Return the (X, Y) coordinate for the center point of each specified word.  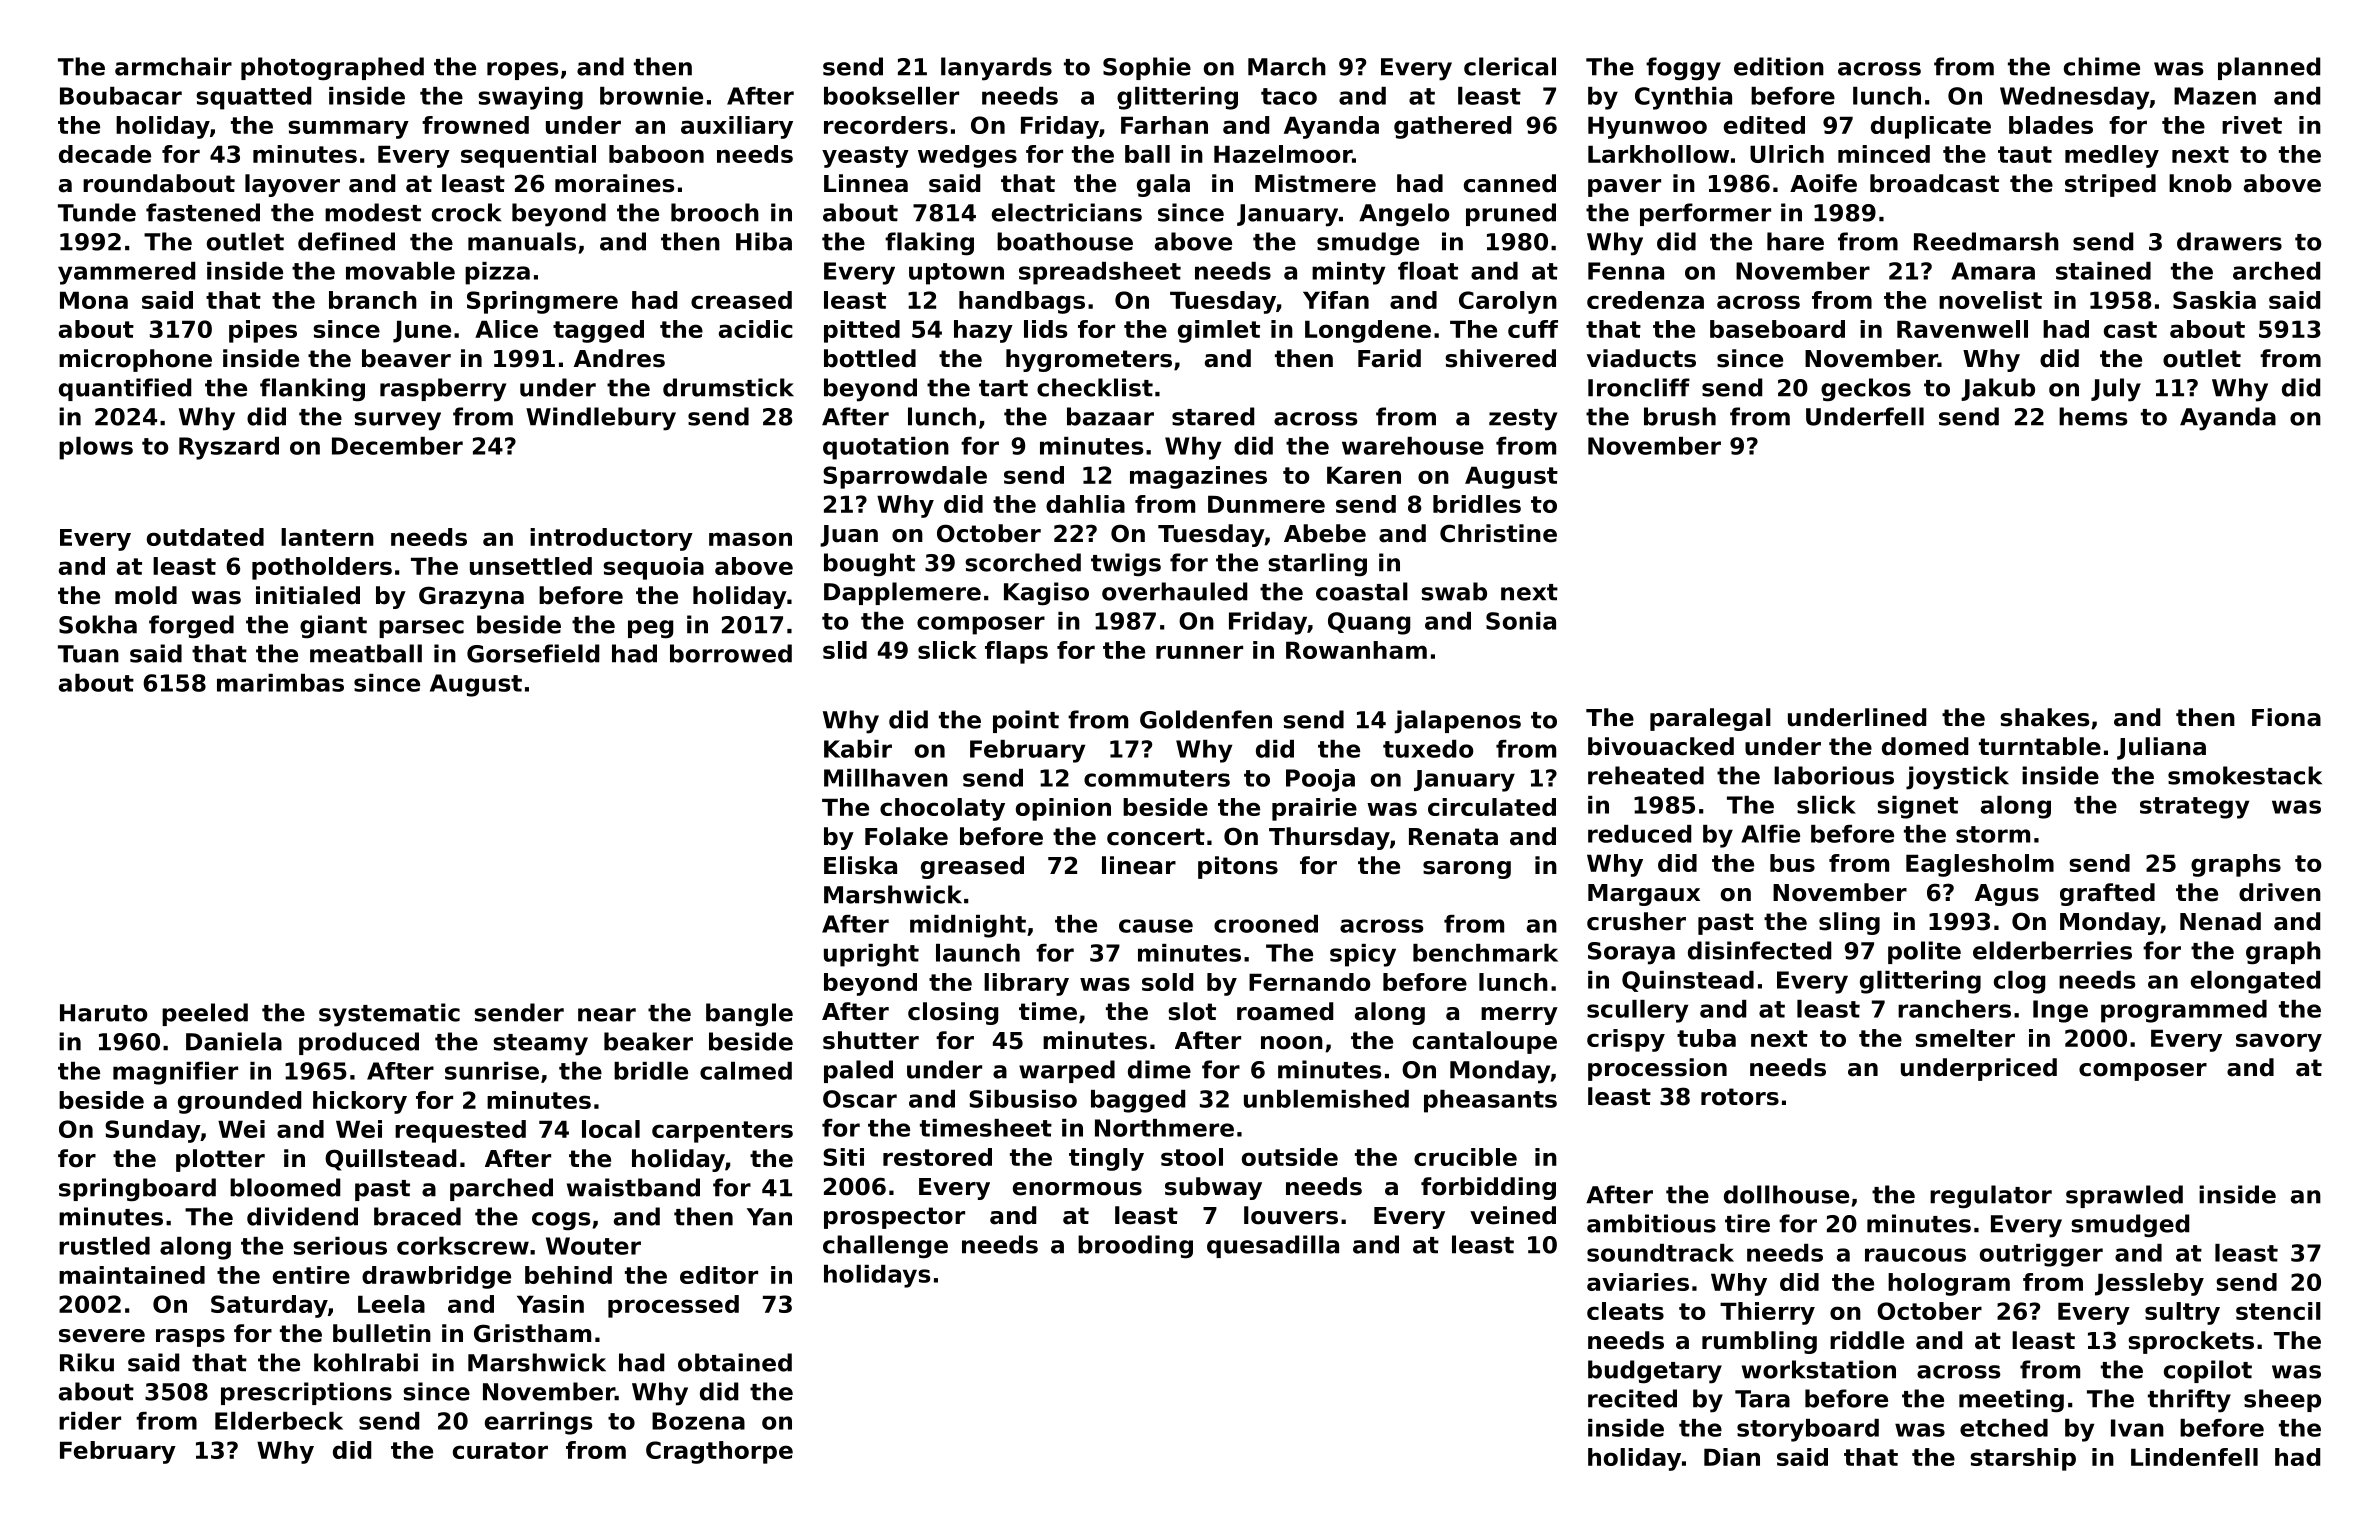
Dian (1732, 1457)
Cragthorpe (719, 1452)
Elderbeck (279, 1421)
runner (1199, 652)
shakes (2044, 717)
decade (105, 154)
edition (1779, 66)
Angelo (1404, 215)
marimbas (280, 683)
